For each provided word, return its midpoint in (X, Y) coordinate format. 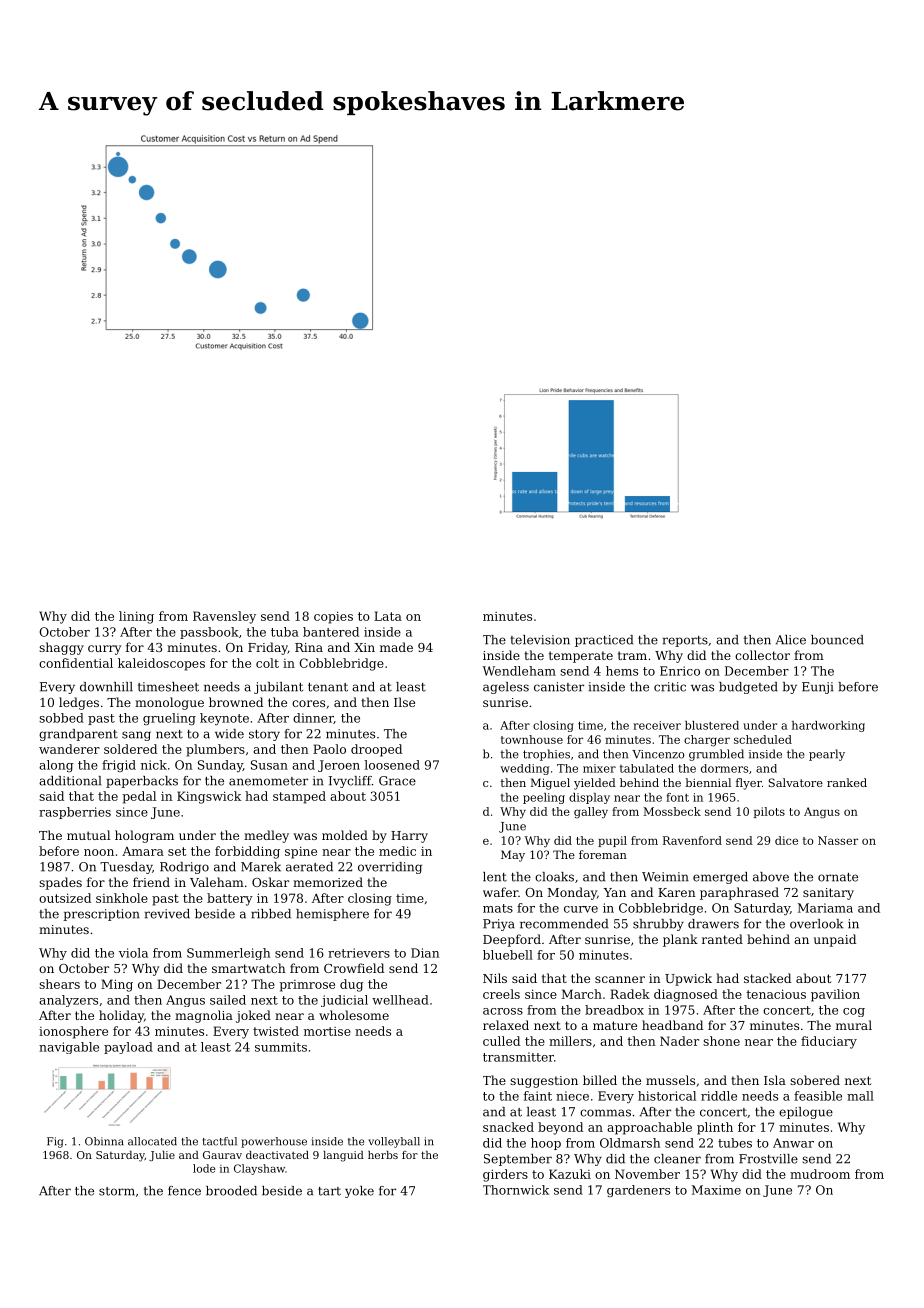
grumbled (716, 755)
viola (133, 953)
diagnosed (686, 995)
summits (281, 1047)
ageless (506, 688)
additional (70, 781)
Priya (499, 925)
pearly (827, 755)
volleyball (394, 1142)
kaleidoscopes (161, 664)
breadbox (614, 1010)
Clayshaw (259, 1169)
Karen (677, 892)
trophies (546, 755)
